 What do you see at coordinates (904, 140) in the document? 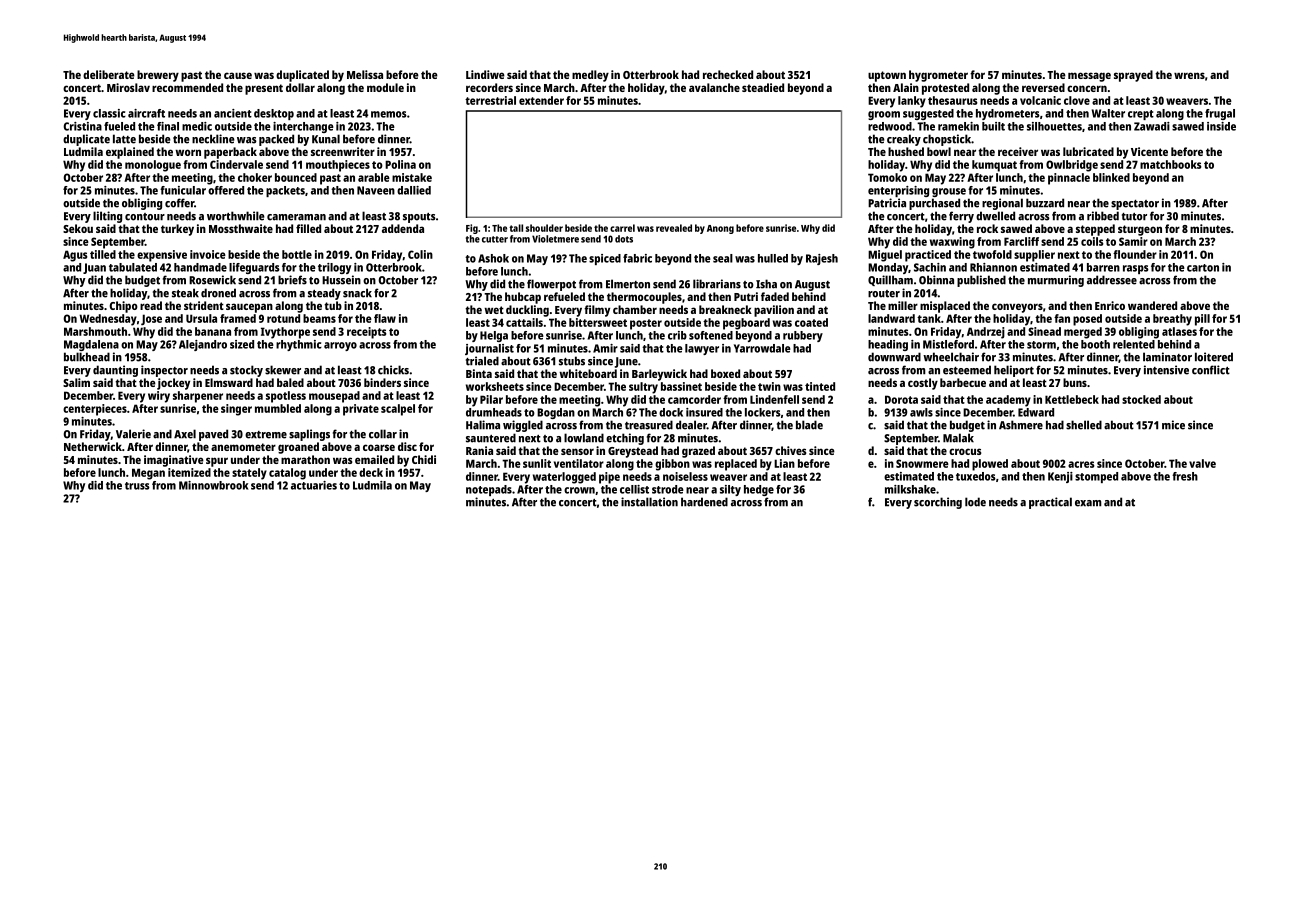
I see `creaky` at bounding box center [904, 140].
